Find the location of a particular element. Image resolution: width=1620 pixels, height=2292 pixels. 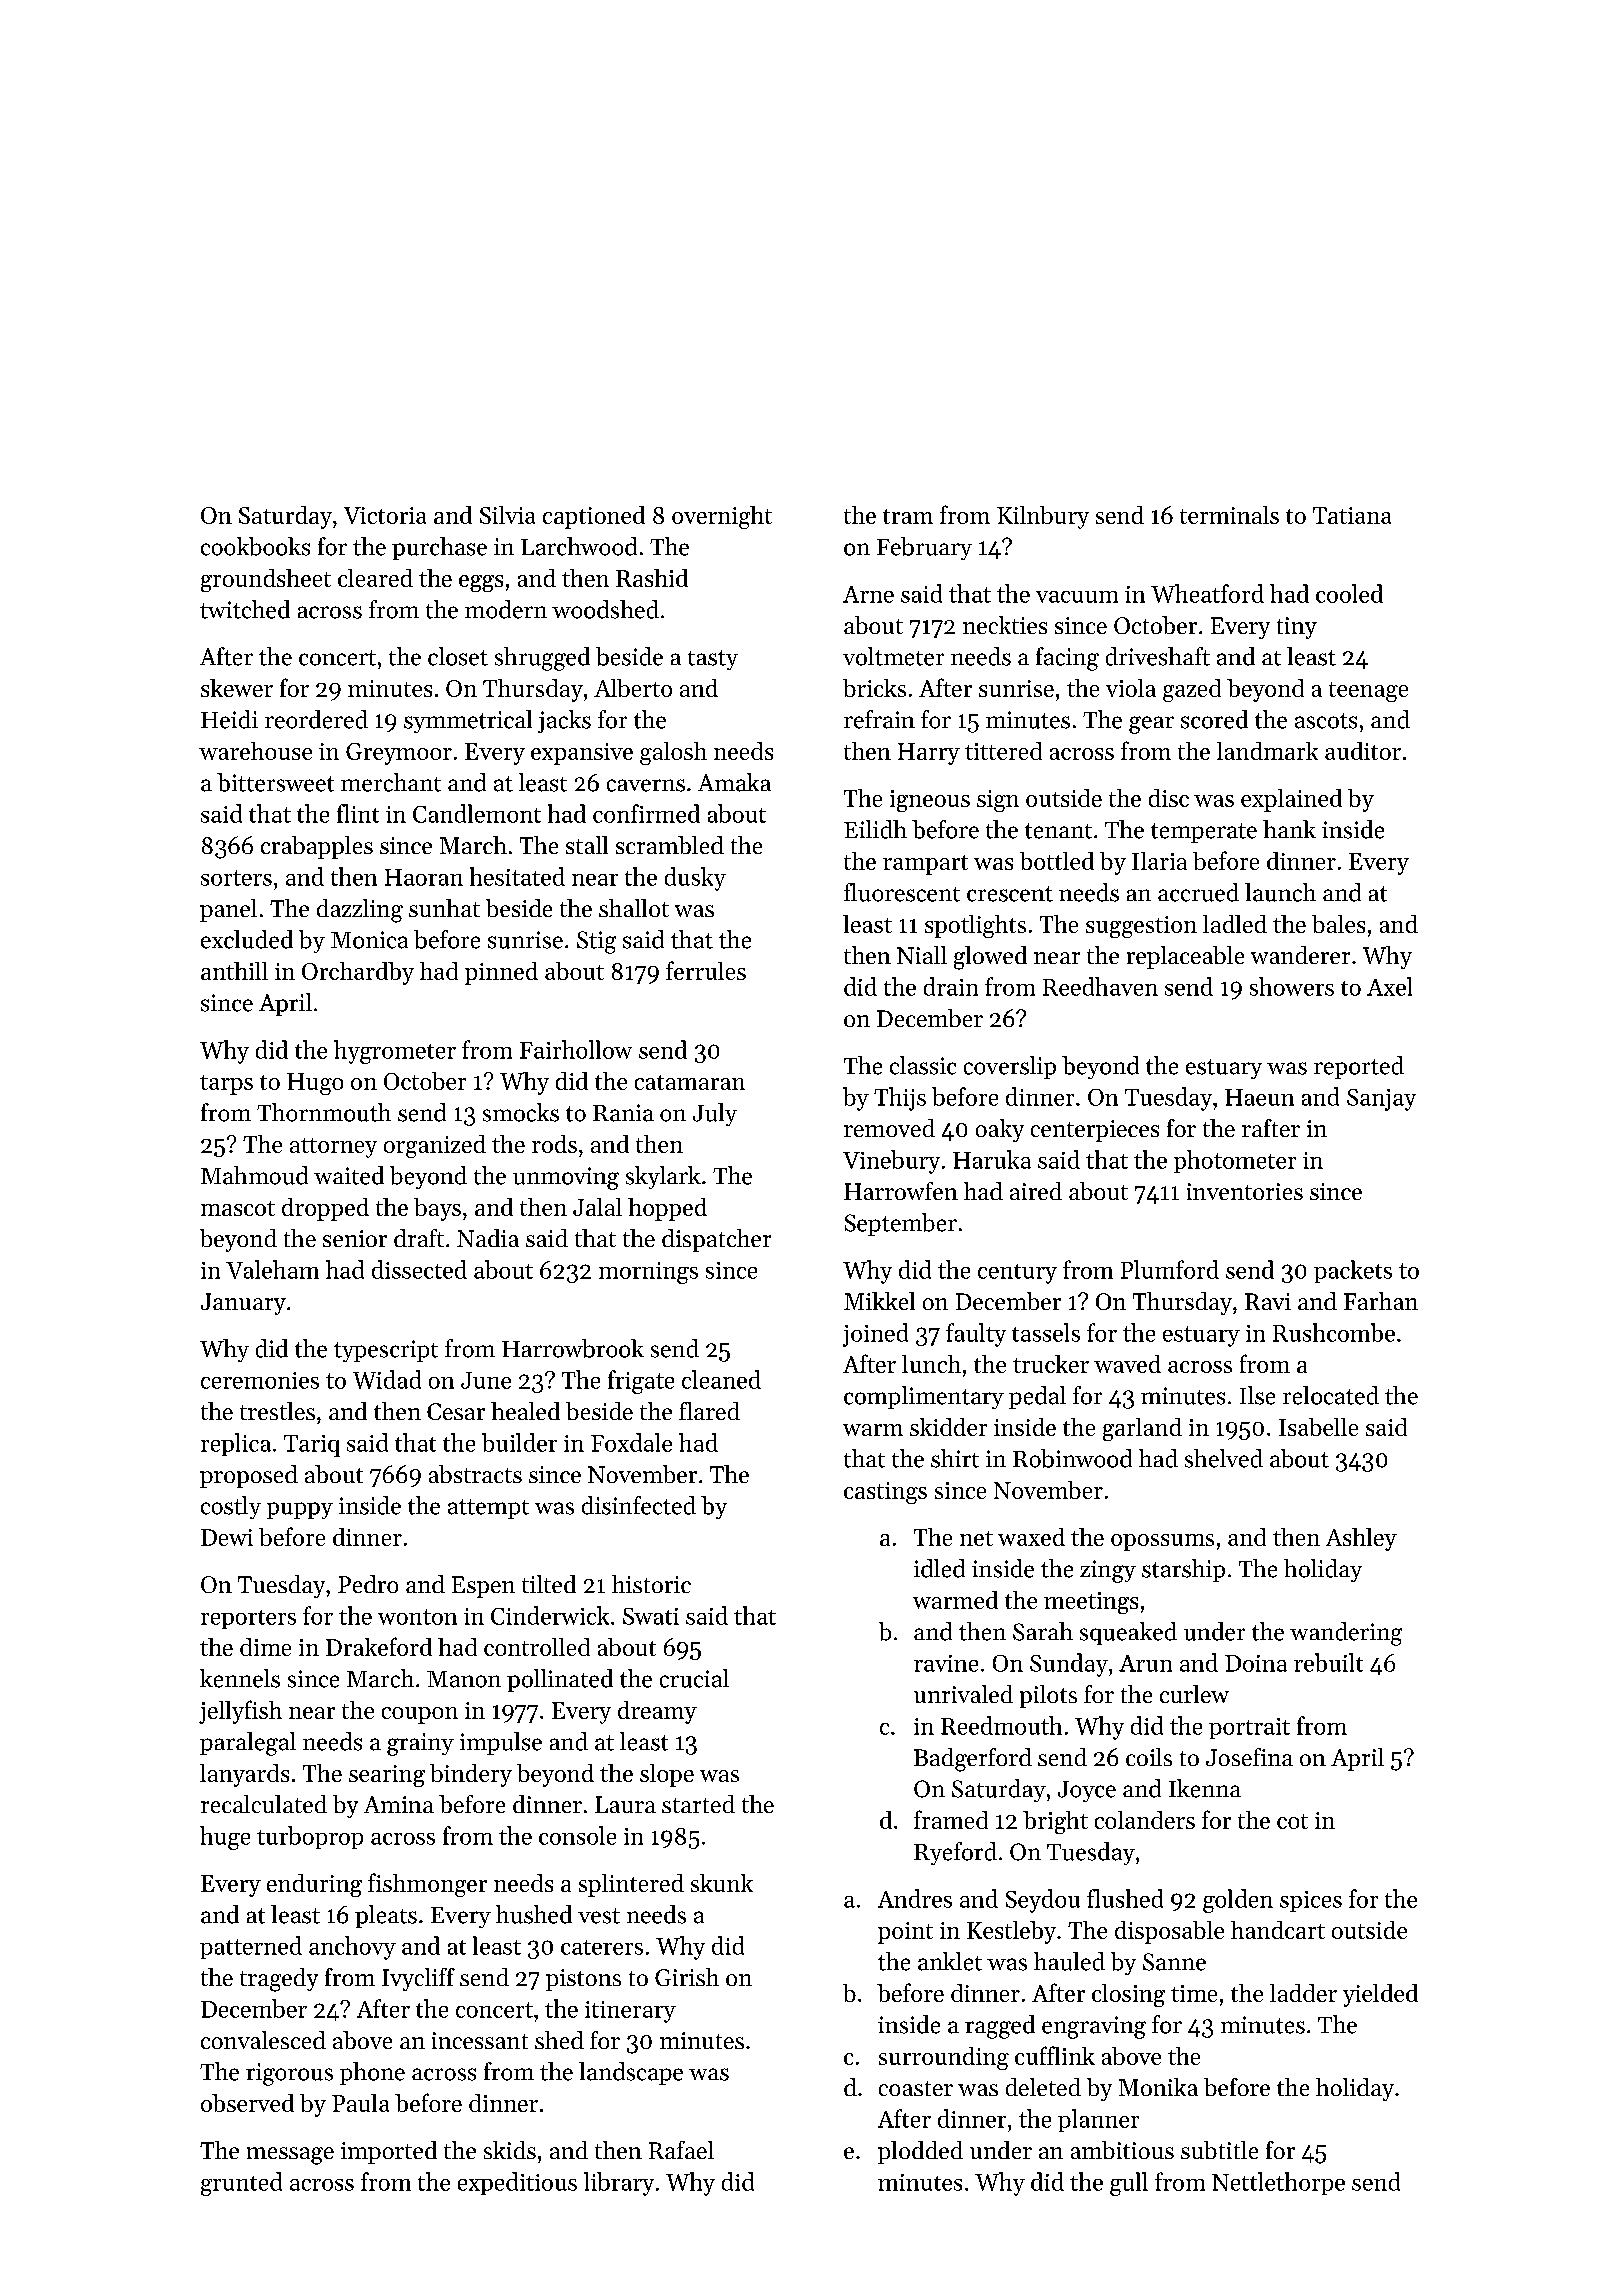

dropped is located at coordinates (325, 1209).
